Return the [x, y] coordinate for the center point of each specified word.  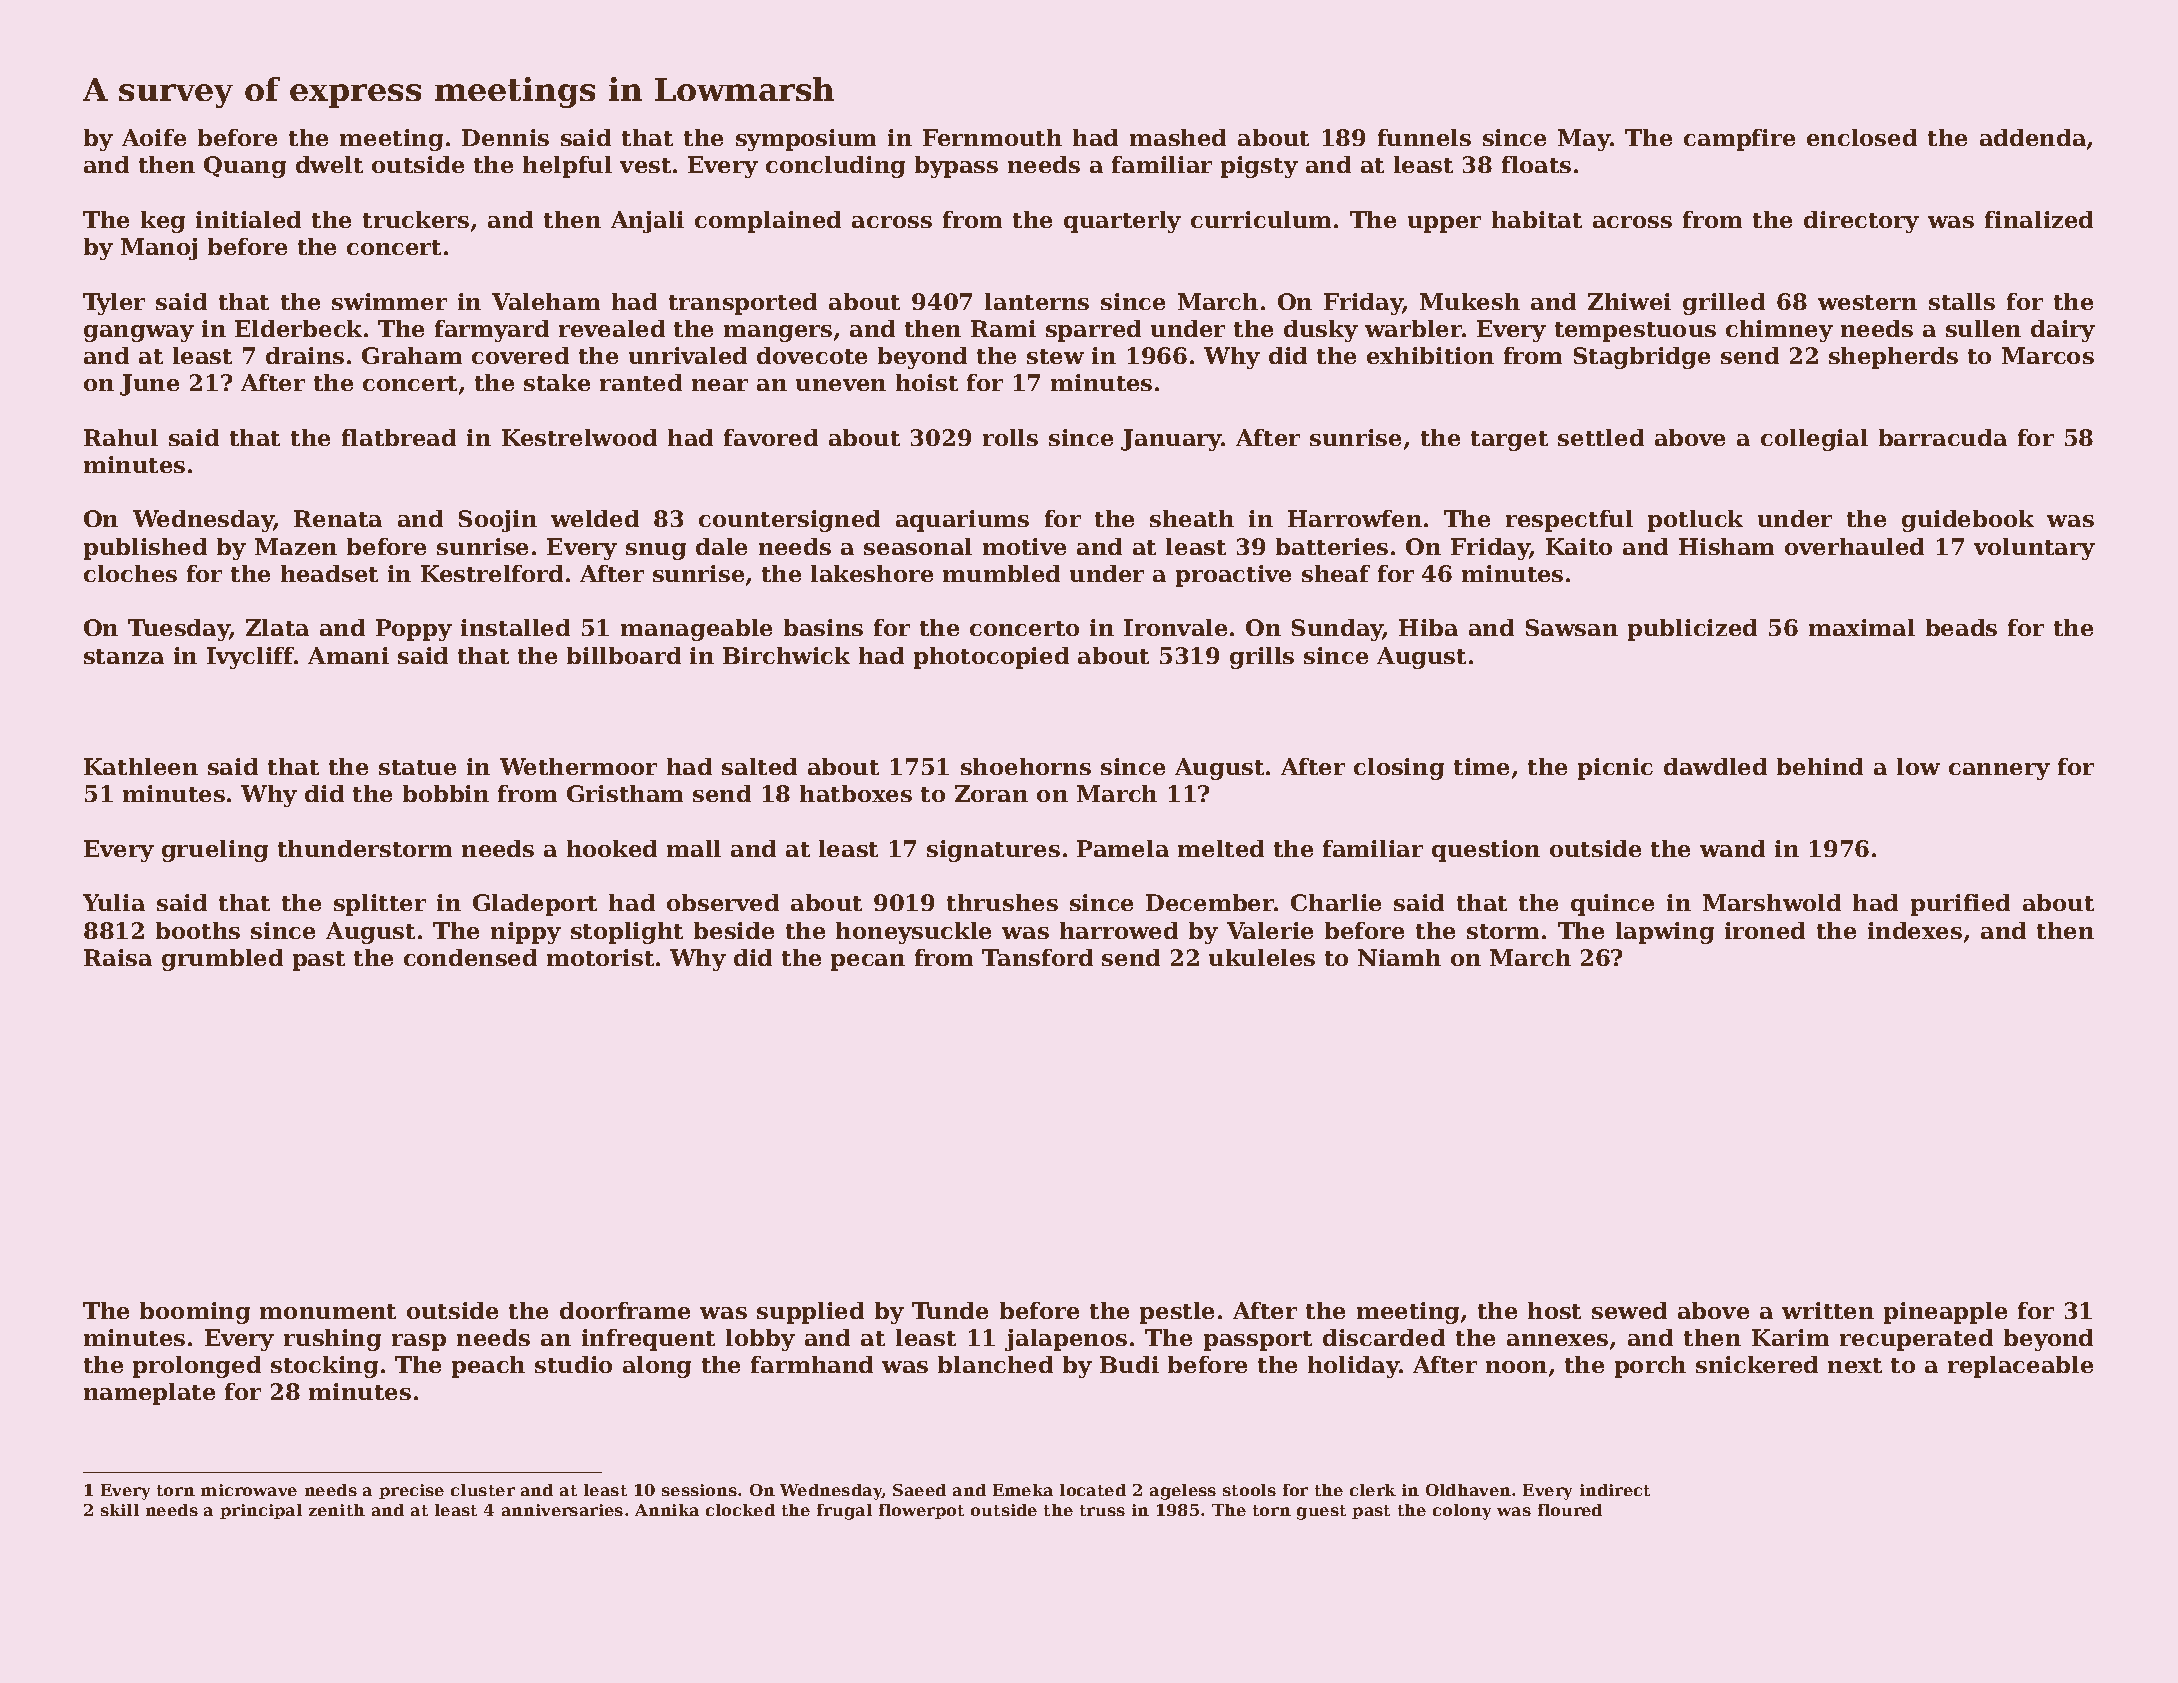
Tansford [1037, 957]
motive [1024, 546]
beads [1961, 627]
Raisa [118, 957]
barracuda [1943, 437]
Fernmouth [992, 137]
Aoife [154, 137]
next [1855, 1365]
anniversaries [562, 1510]
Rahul [121, 437]
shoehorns [1026, 766]
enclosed [1862, 137]
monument [328, 1311]
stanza [124, 656]
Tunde [950, 1310]
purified [1960, 905]
